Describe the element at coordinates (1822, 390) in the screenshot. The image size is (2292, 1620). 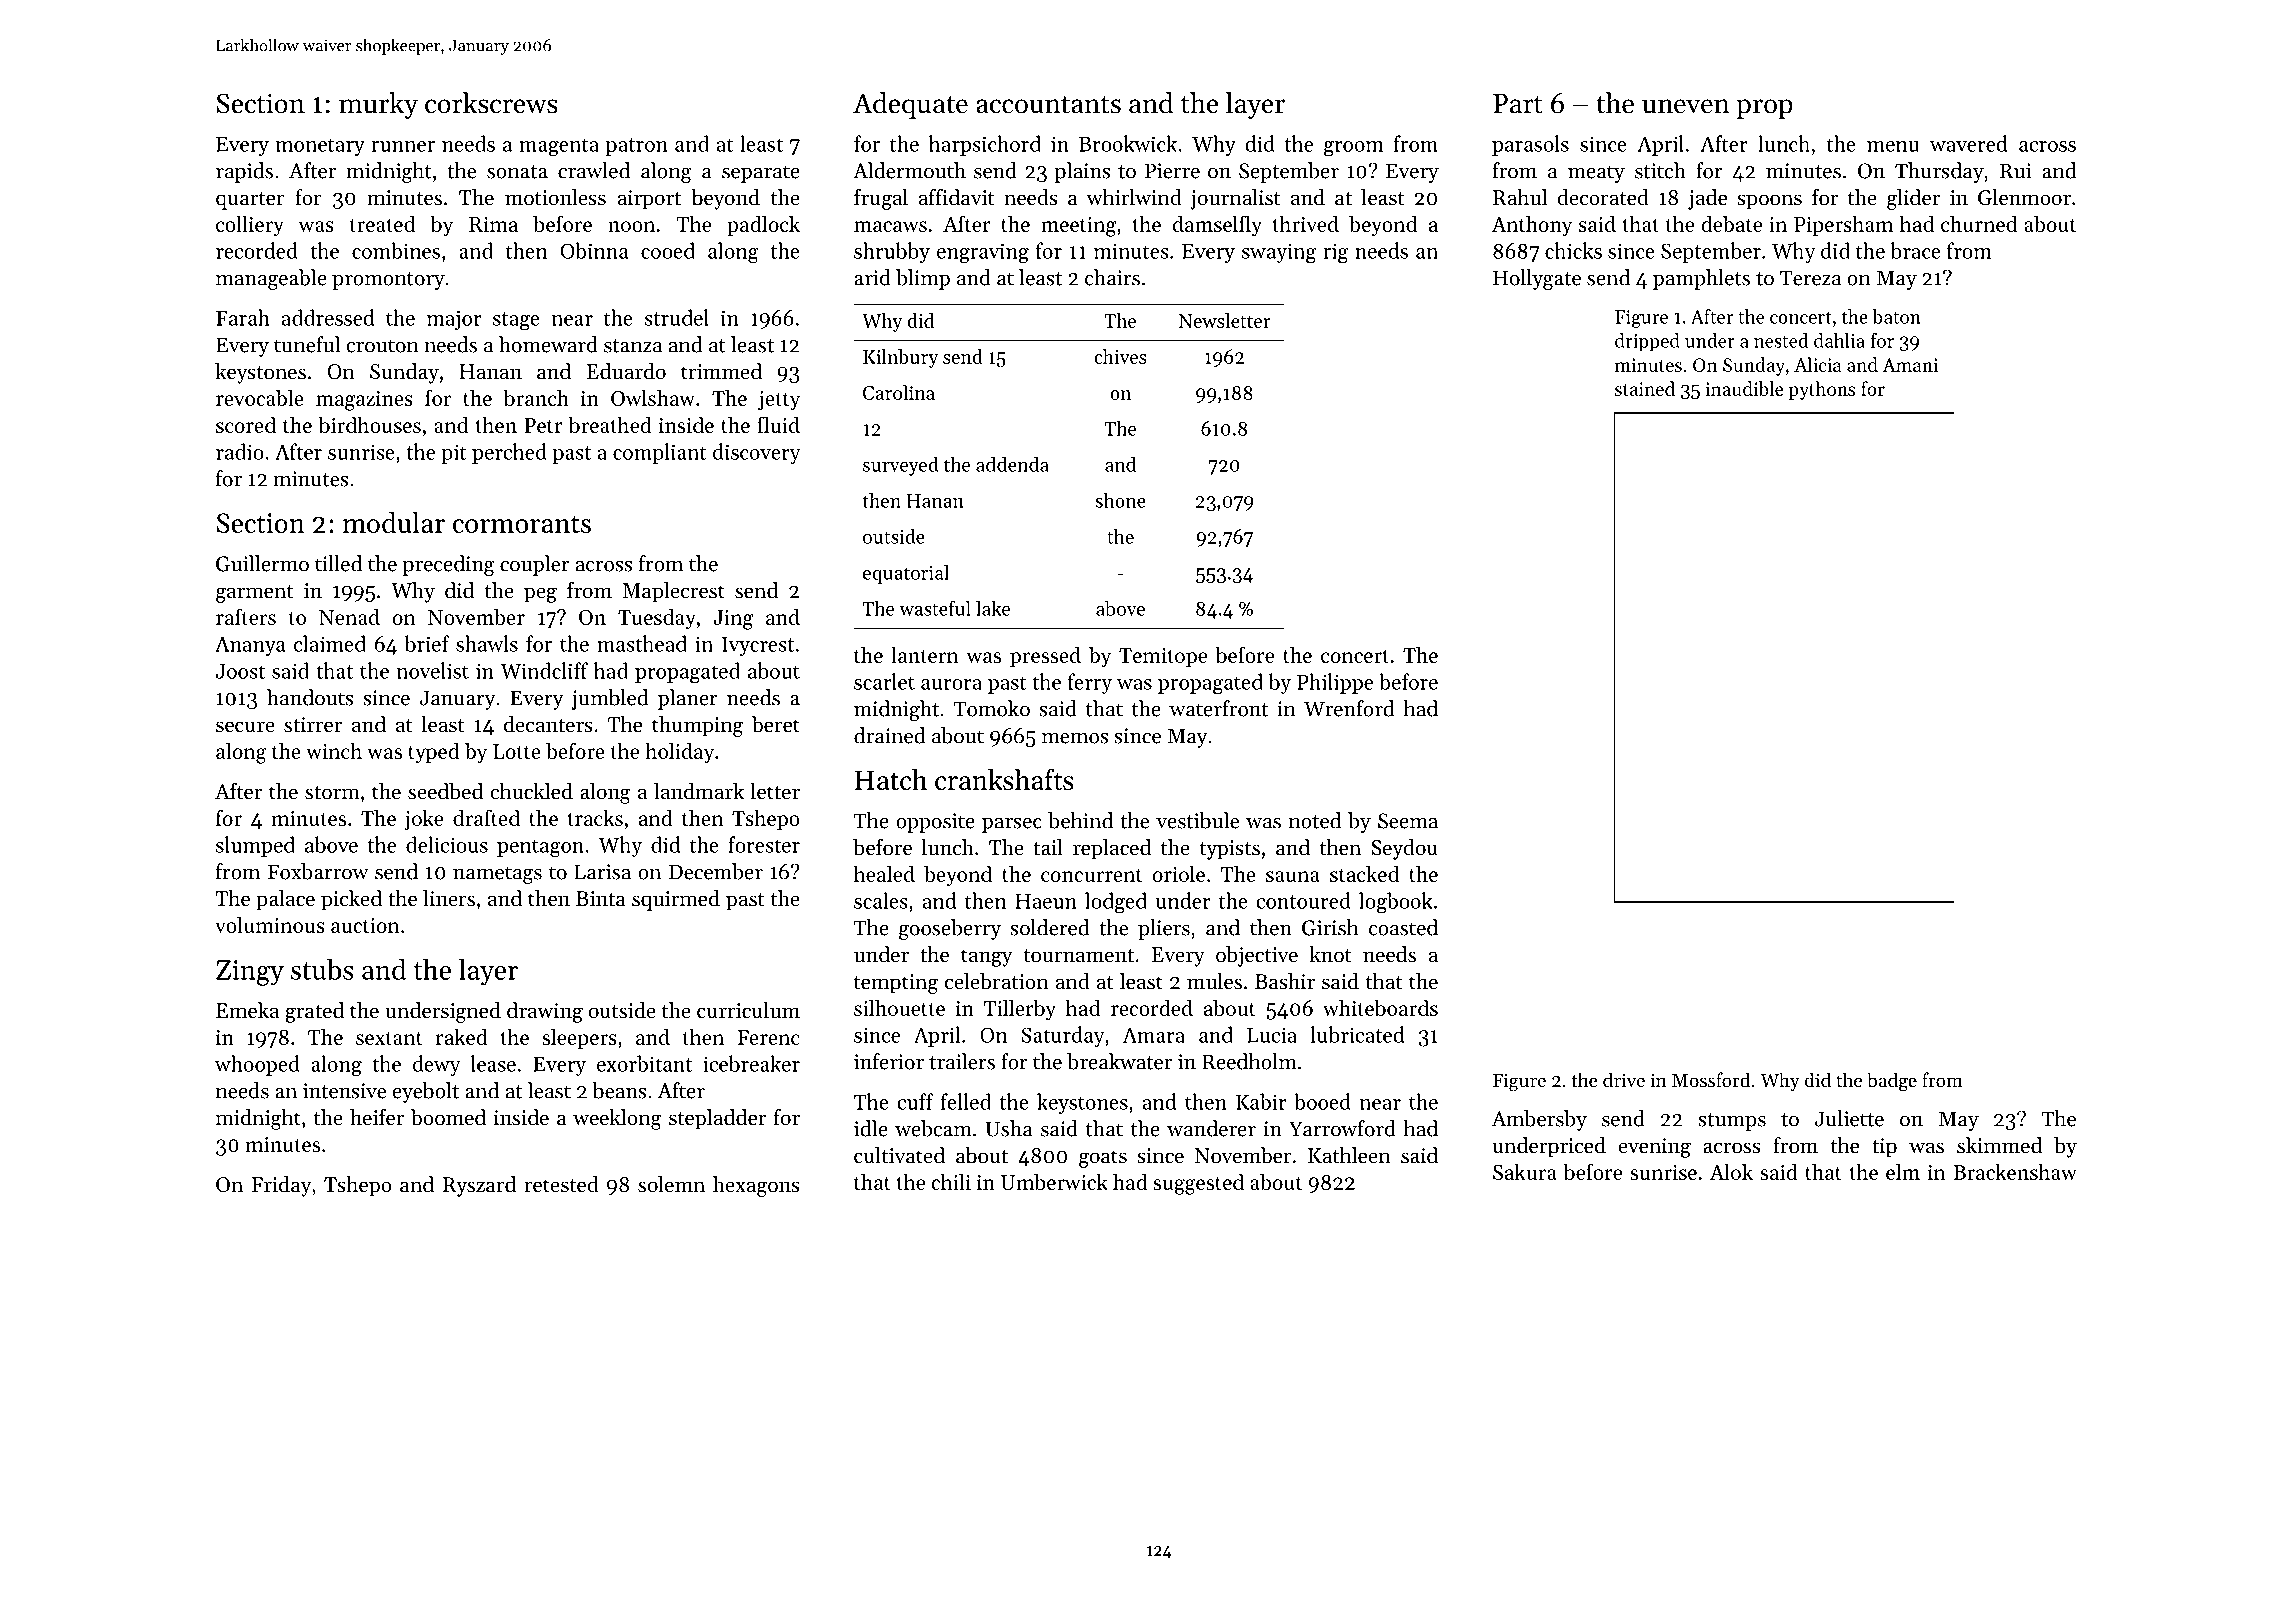
I see `pythons` at that location.
